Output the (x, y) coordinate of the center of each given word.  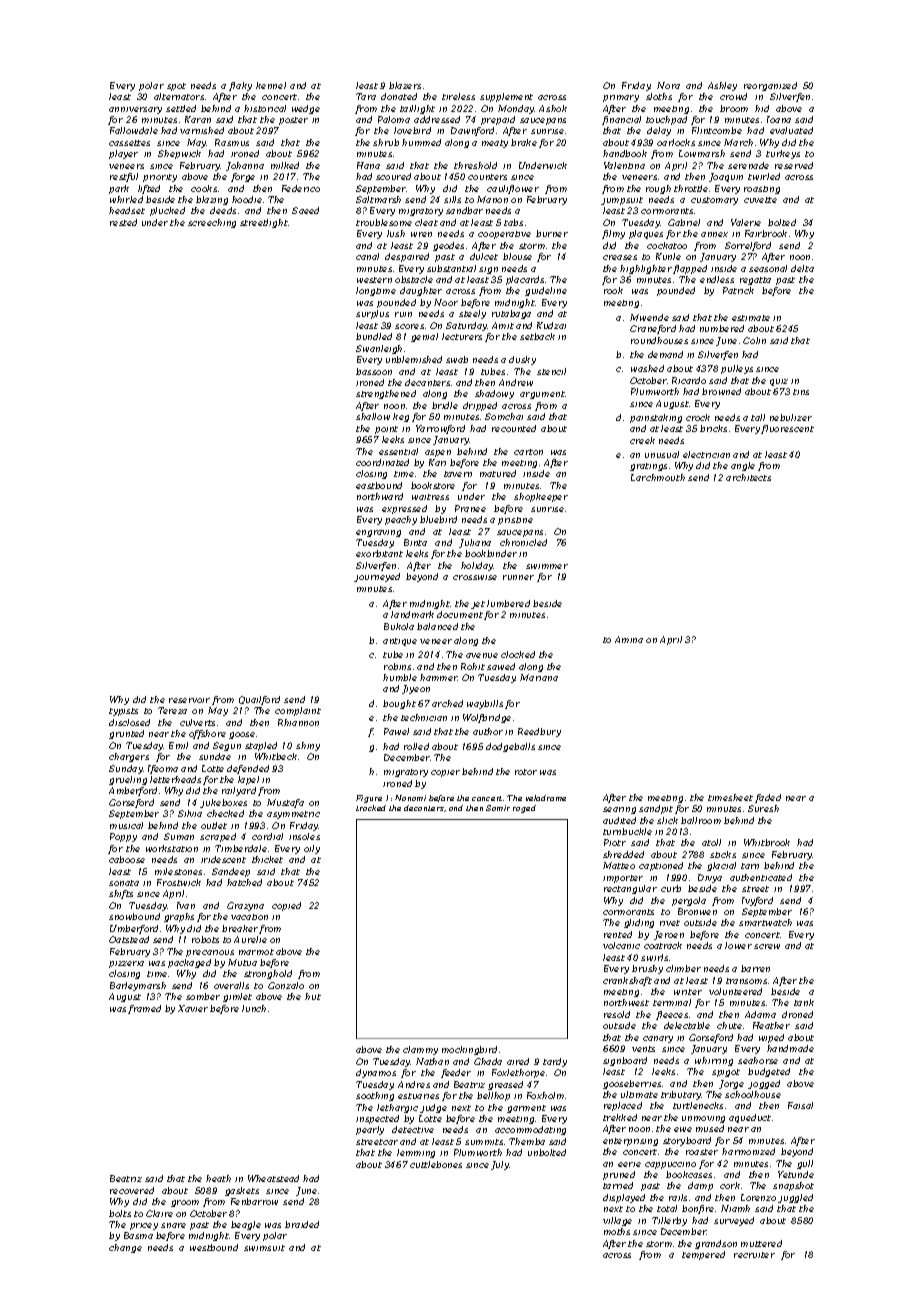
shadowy (494, 394)
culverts (197, 722)
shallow (373, 416)
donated (399, 96)
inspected (377, 1119)
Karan (198, 119)
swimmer (547, 566)
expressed (404, 509)
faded (768, 798)
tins (801, 392)
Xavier (193, 1008)
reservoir (189, 700)
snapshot (793, 1186)
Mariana (539, 677)
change (125, 1248)
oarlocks (676, 142)
